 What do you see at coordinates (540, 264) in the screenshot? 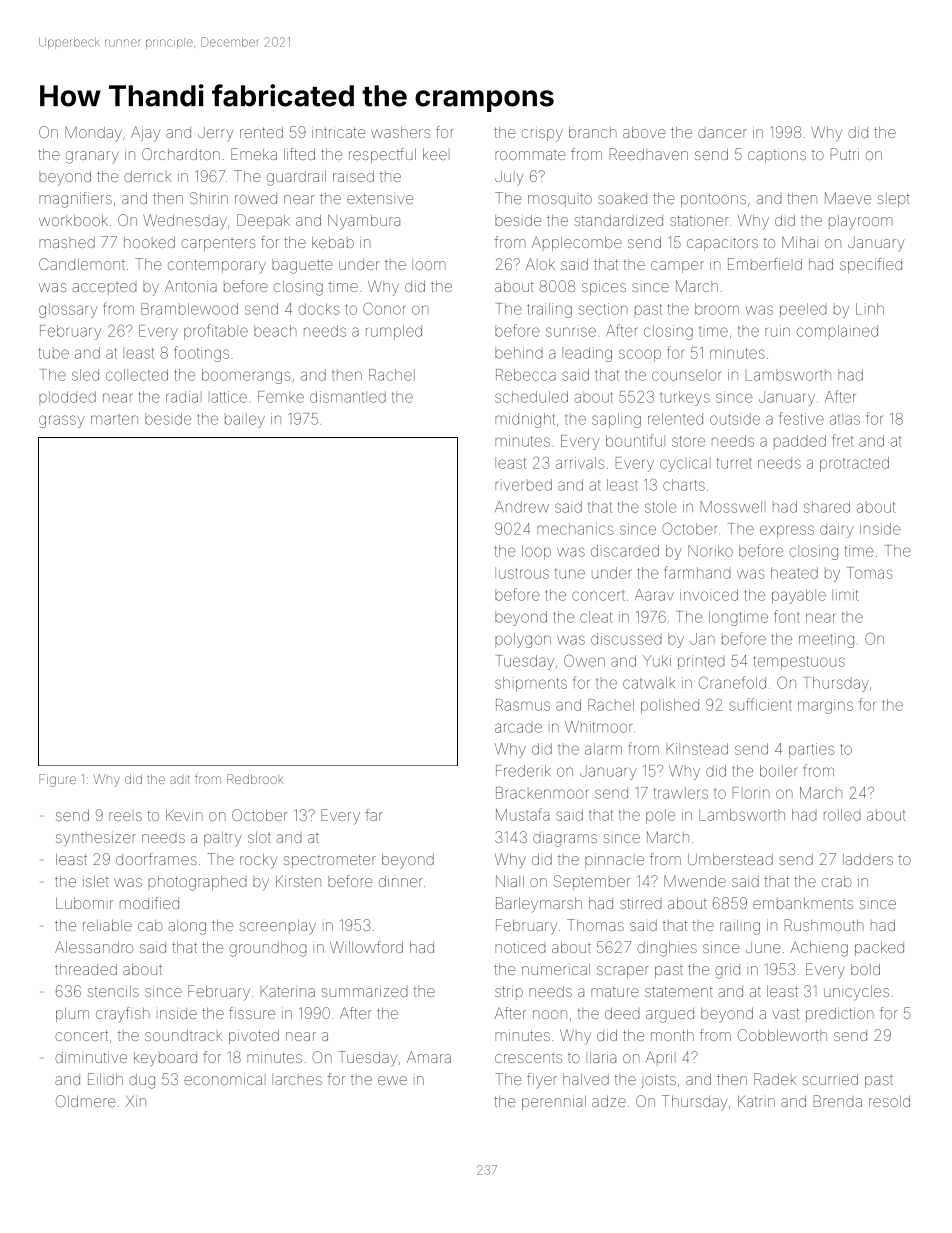
I see `Alok` at bounding box center [540, 264].
